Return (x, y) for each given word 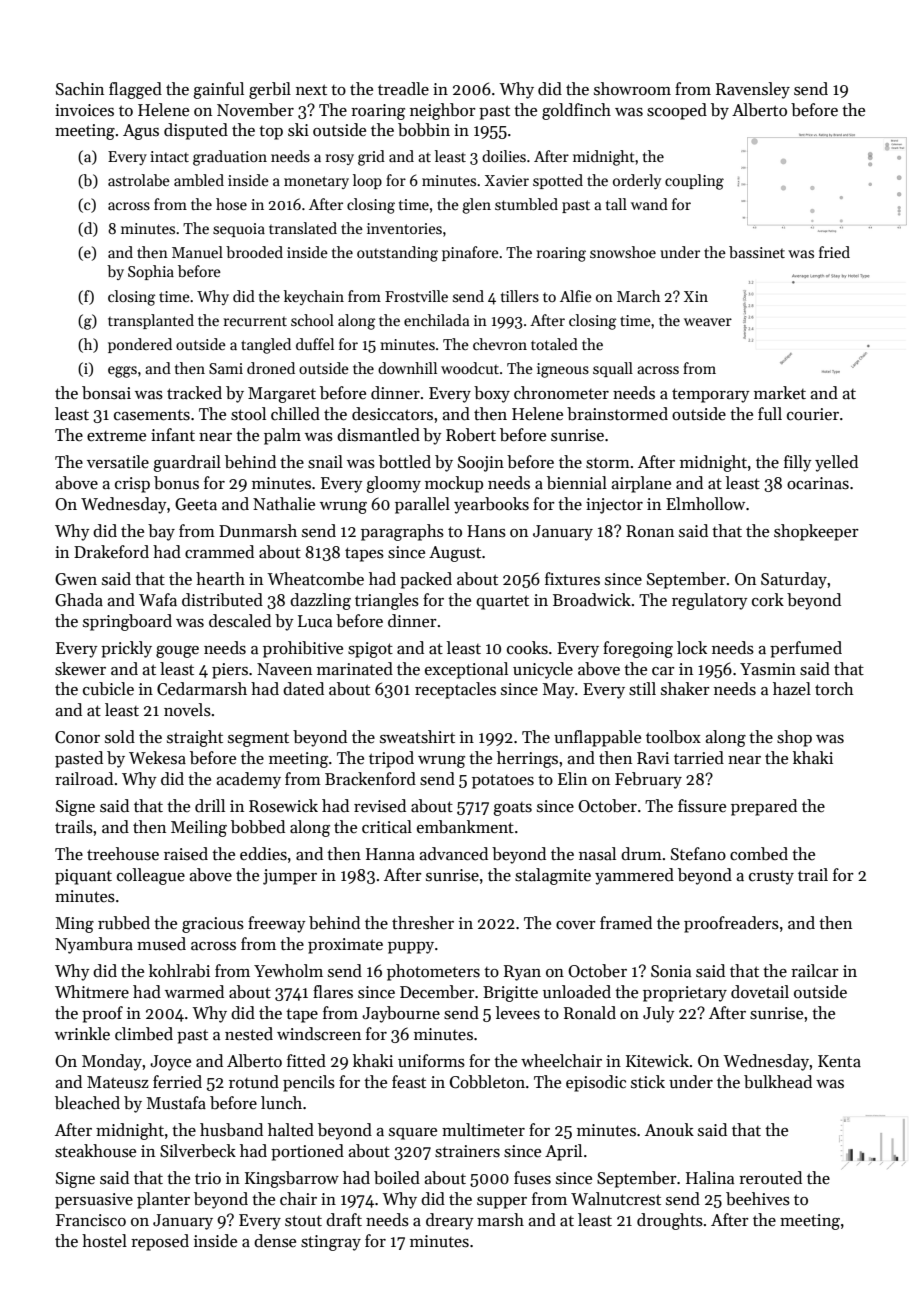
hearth (220, 579)
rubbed (124, 923)
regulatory (710, 601)
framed (626, 923)
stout (303, 1221)
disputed (196, 131)
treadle (403, 89)
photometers (433, 972)
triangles (387, 601)
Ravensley (753, 90)
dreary (450, 1221)
